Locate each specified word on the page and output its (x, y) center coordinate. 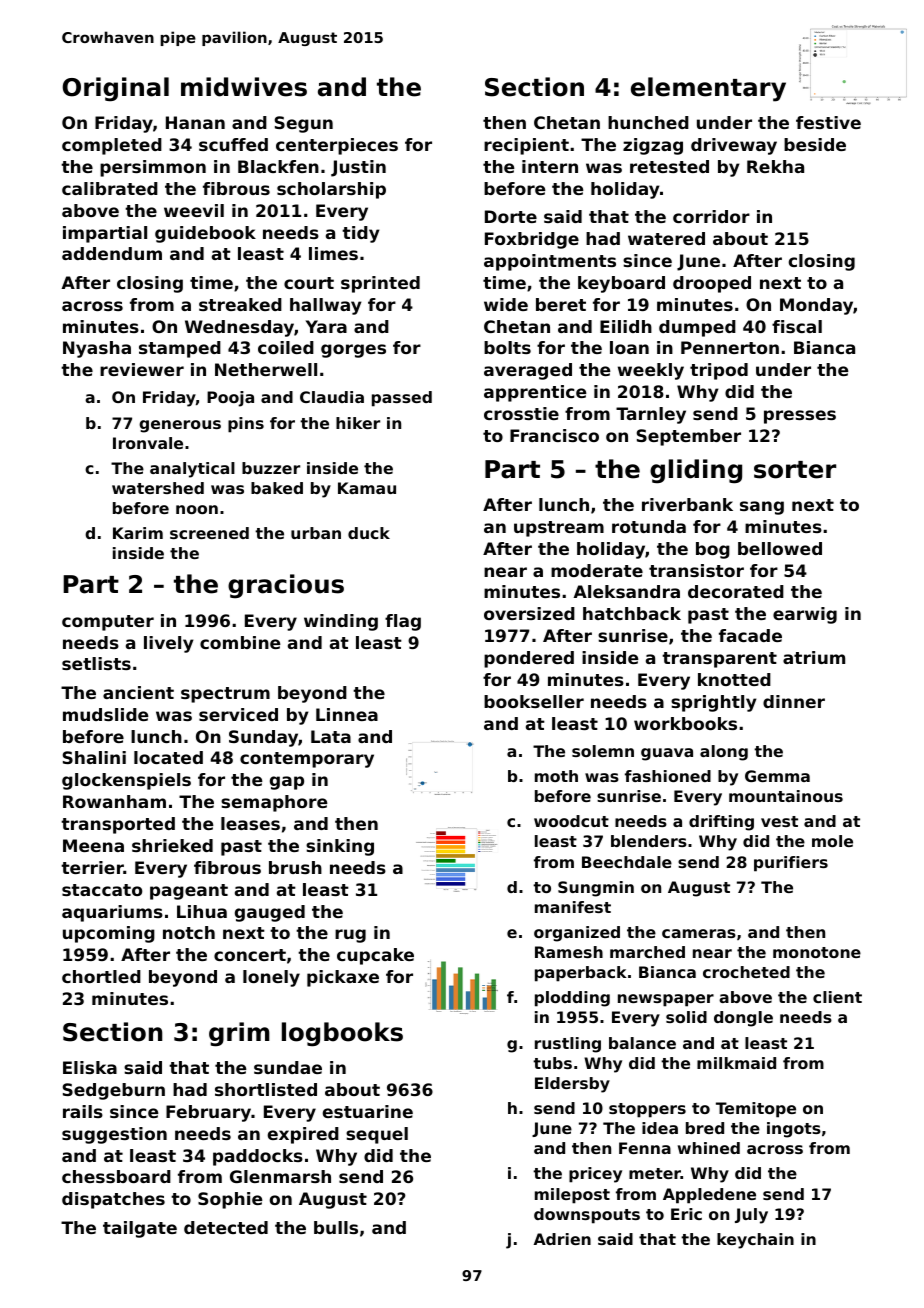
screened (209, 533)
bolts (507, 347)
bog (713, 550)
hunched (648, 122)
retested (669, 166)
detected (226, 1227)
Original (115, 89)
